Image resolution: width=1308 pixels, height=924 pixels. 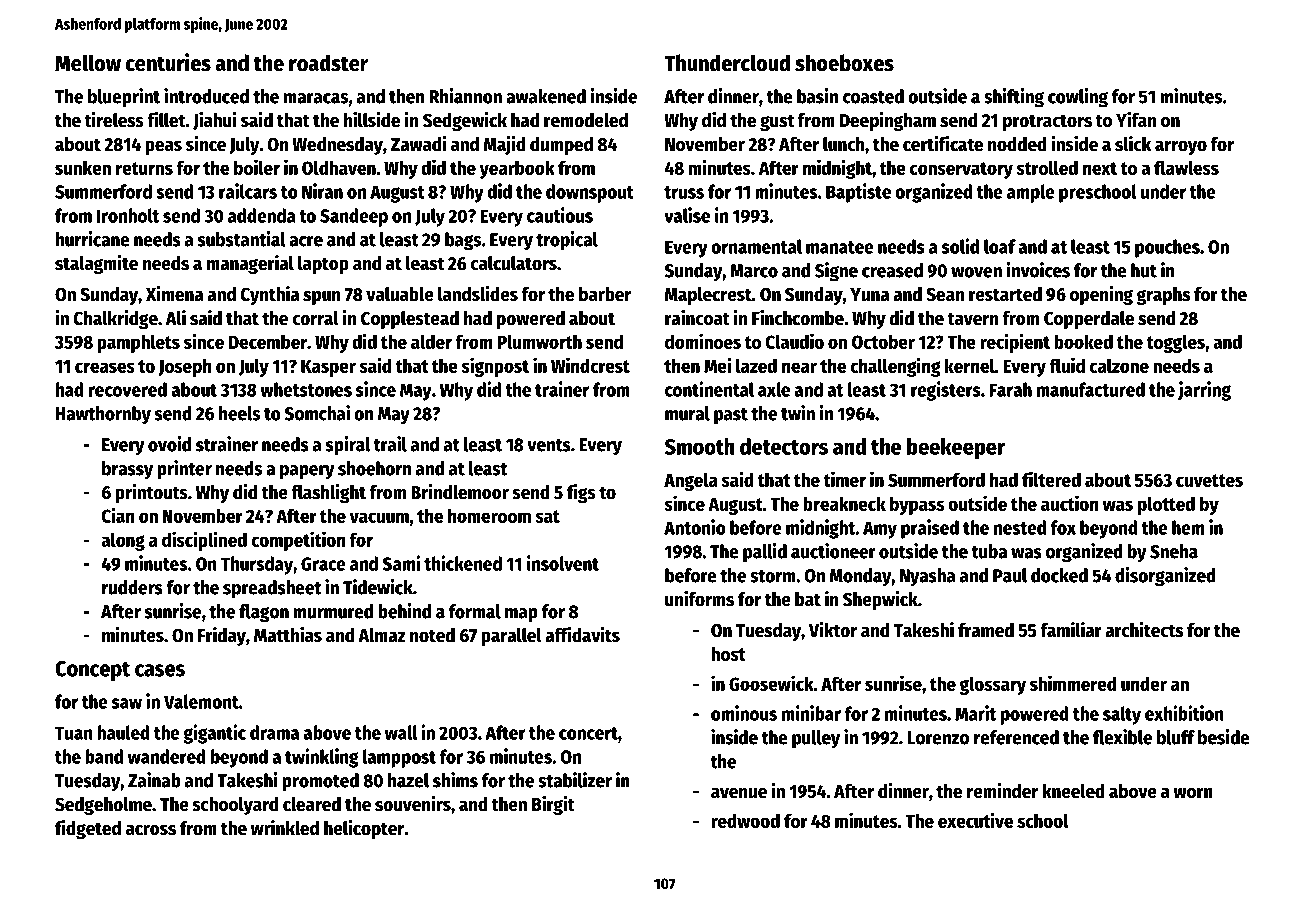 I want to click on hut, so click(x=1144, y=270).
